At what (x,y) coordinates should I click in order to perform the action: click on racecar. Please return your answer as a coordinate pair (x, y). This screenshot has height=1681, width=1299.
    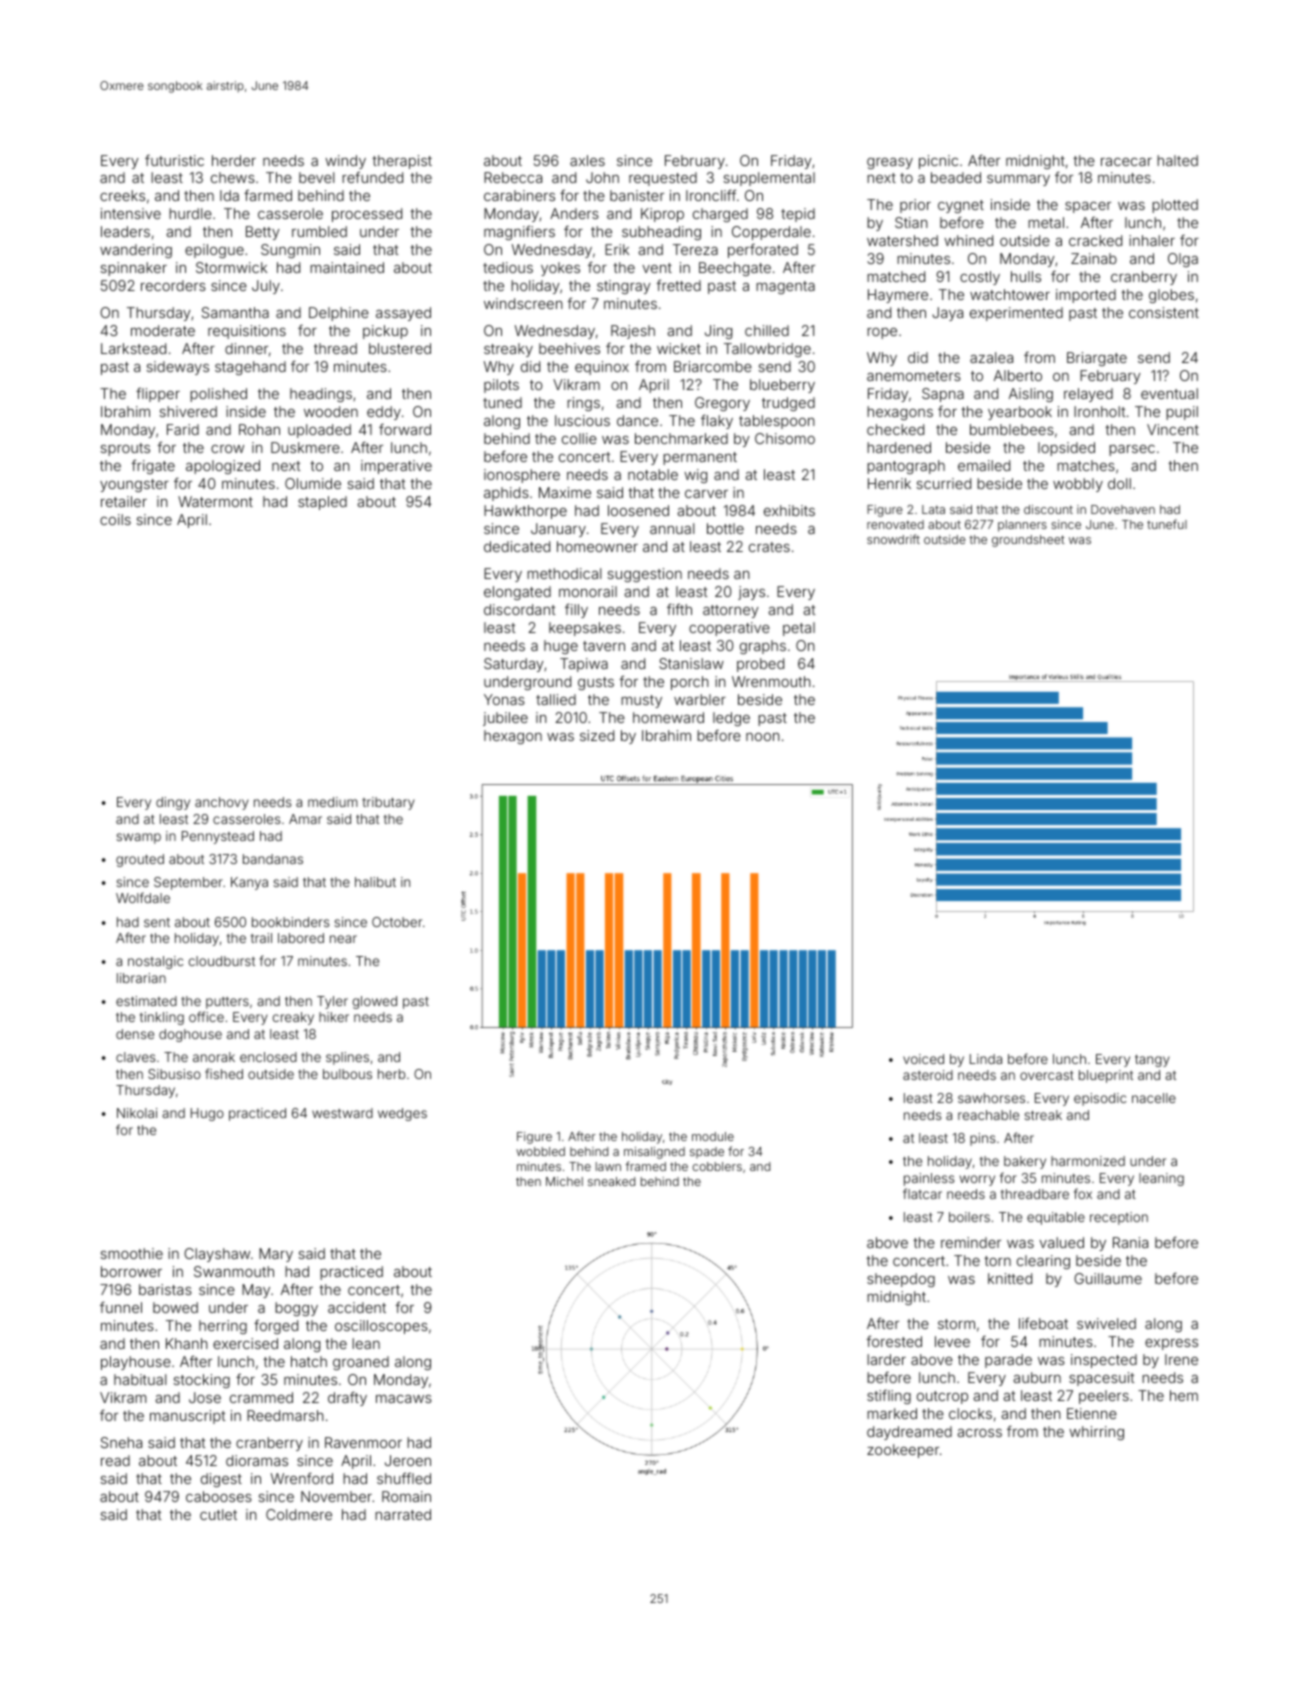
    Looking at the image, I should click on (1126, 162).
